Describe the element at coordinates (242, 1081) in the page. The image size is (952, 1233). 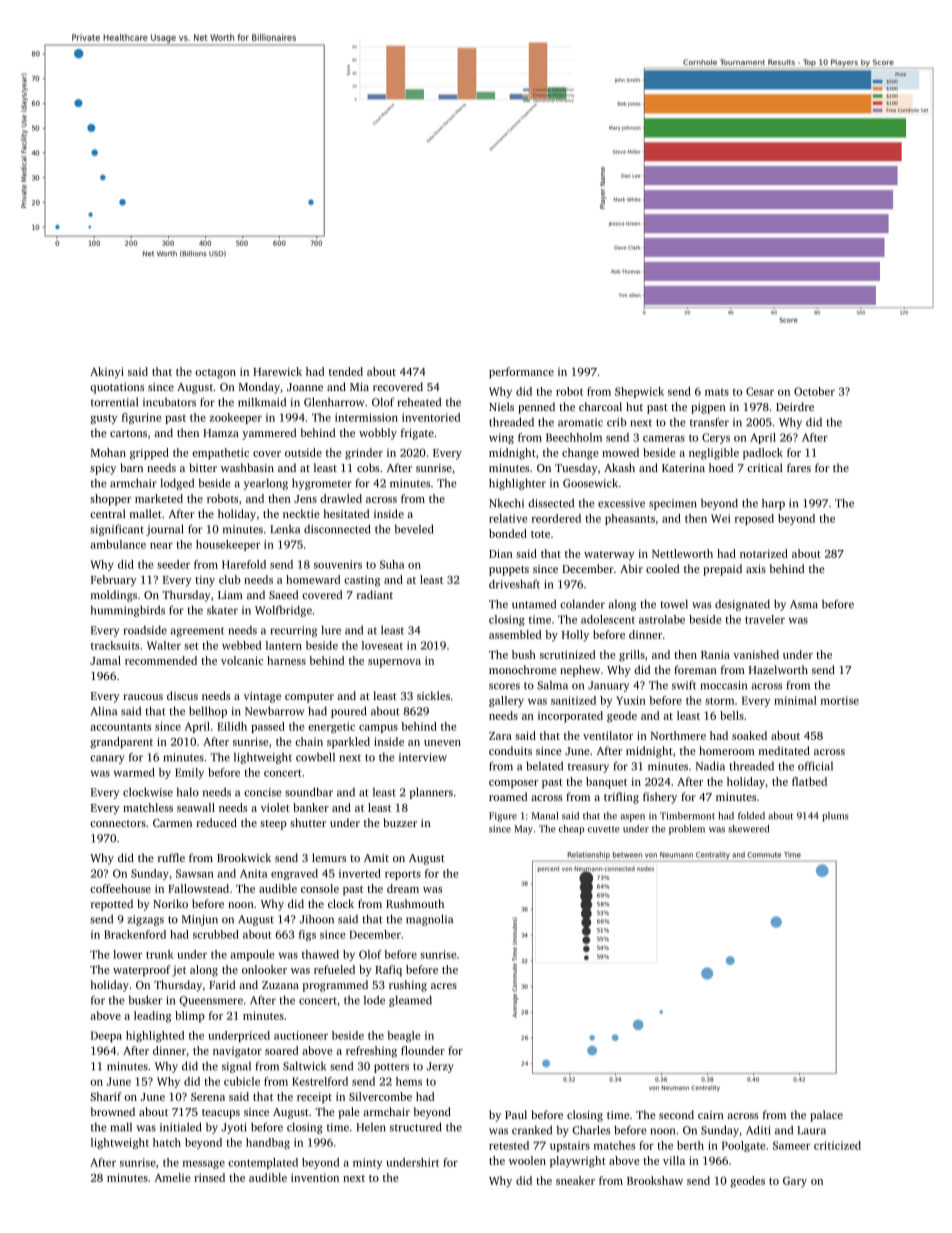
I see `cubicle` at that location.
